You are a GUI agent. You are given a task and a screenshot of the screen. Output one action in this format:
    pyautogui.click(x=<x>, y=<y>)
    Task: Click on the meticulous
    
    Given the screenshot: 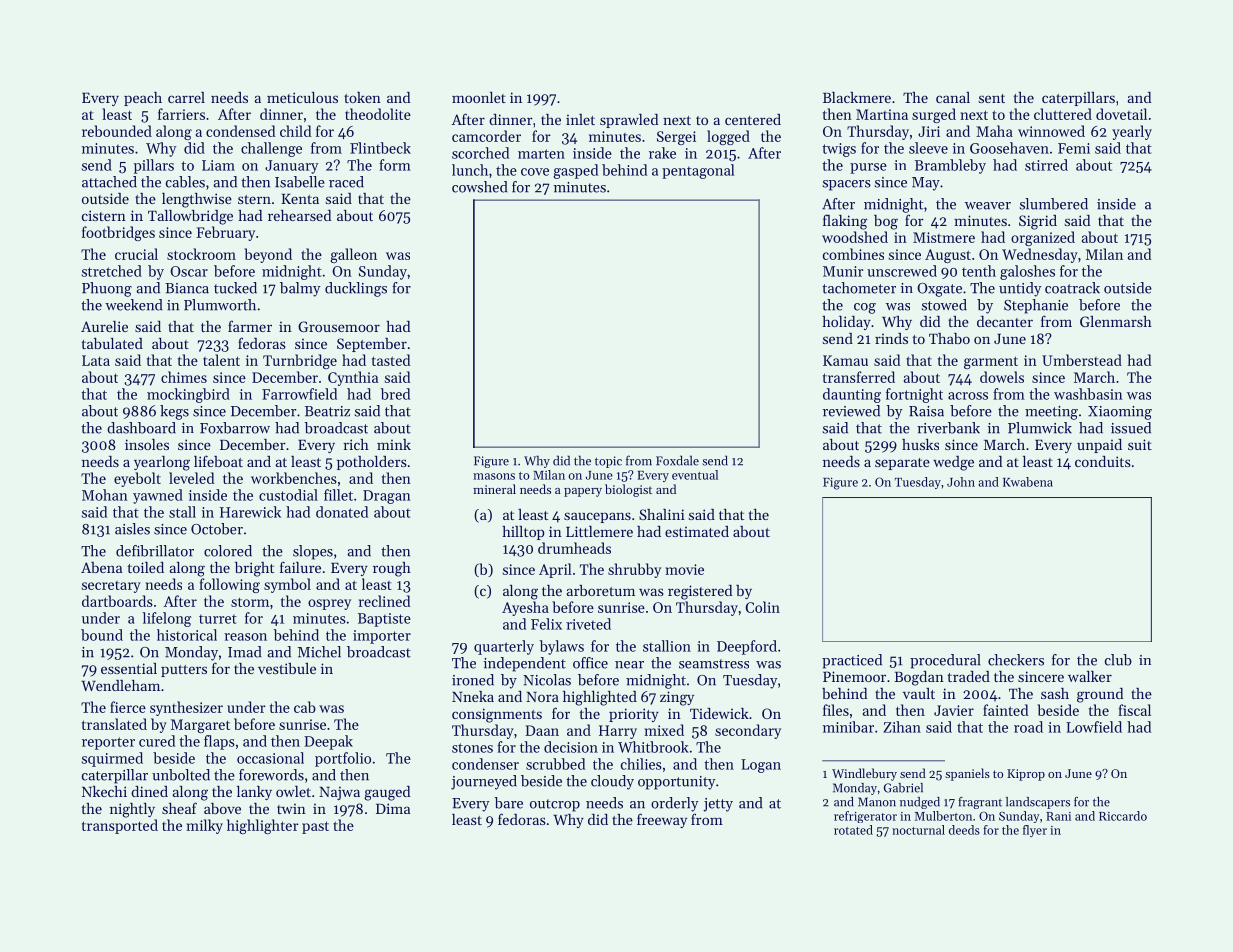 What is the action you would take?
    pyautogui.click(x=302, y=97)
